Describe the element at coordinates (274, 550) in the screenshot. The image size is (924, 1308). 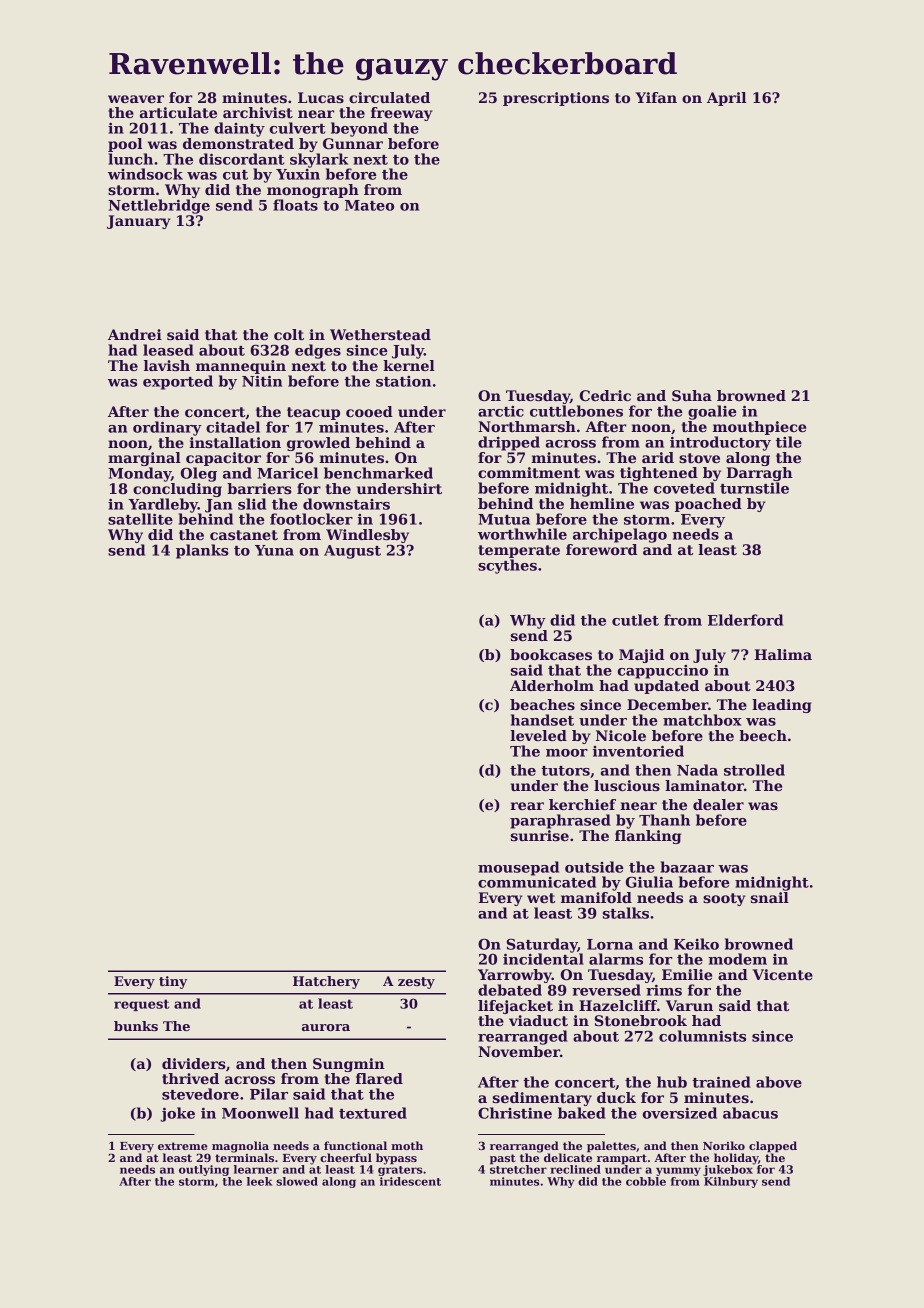
I see `Yuna` at that location.
